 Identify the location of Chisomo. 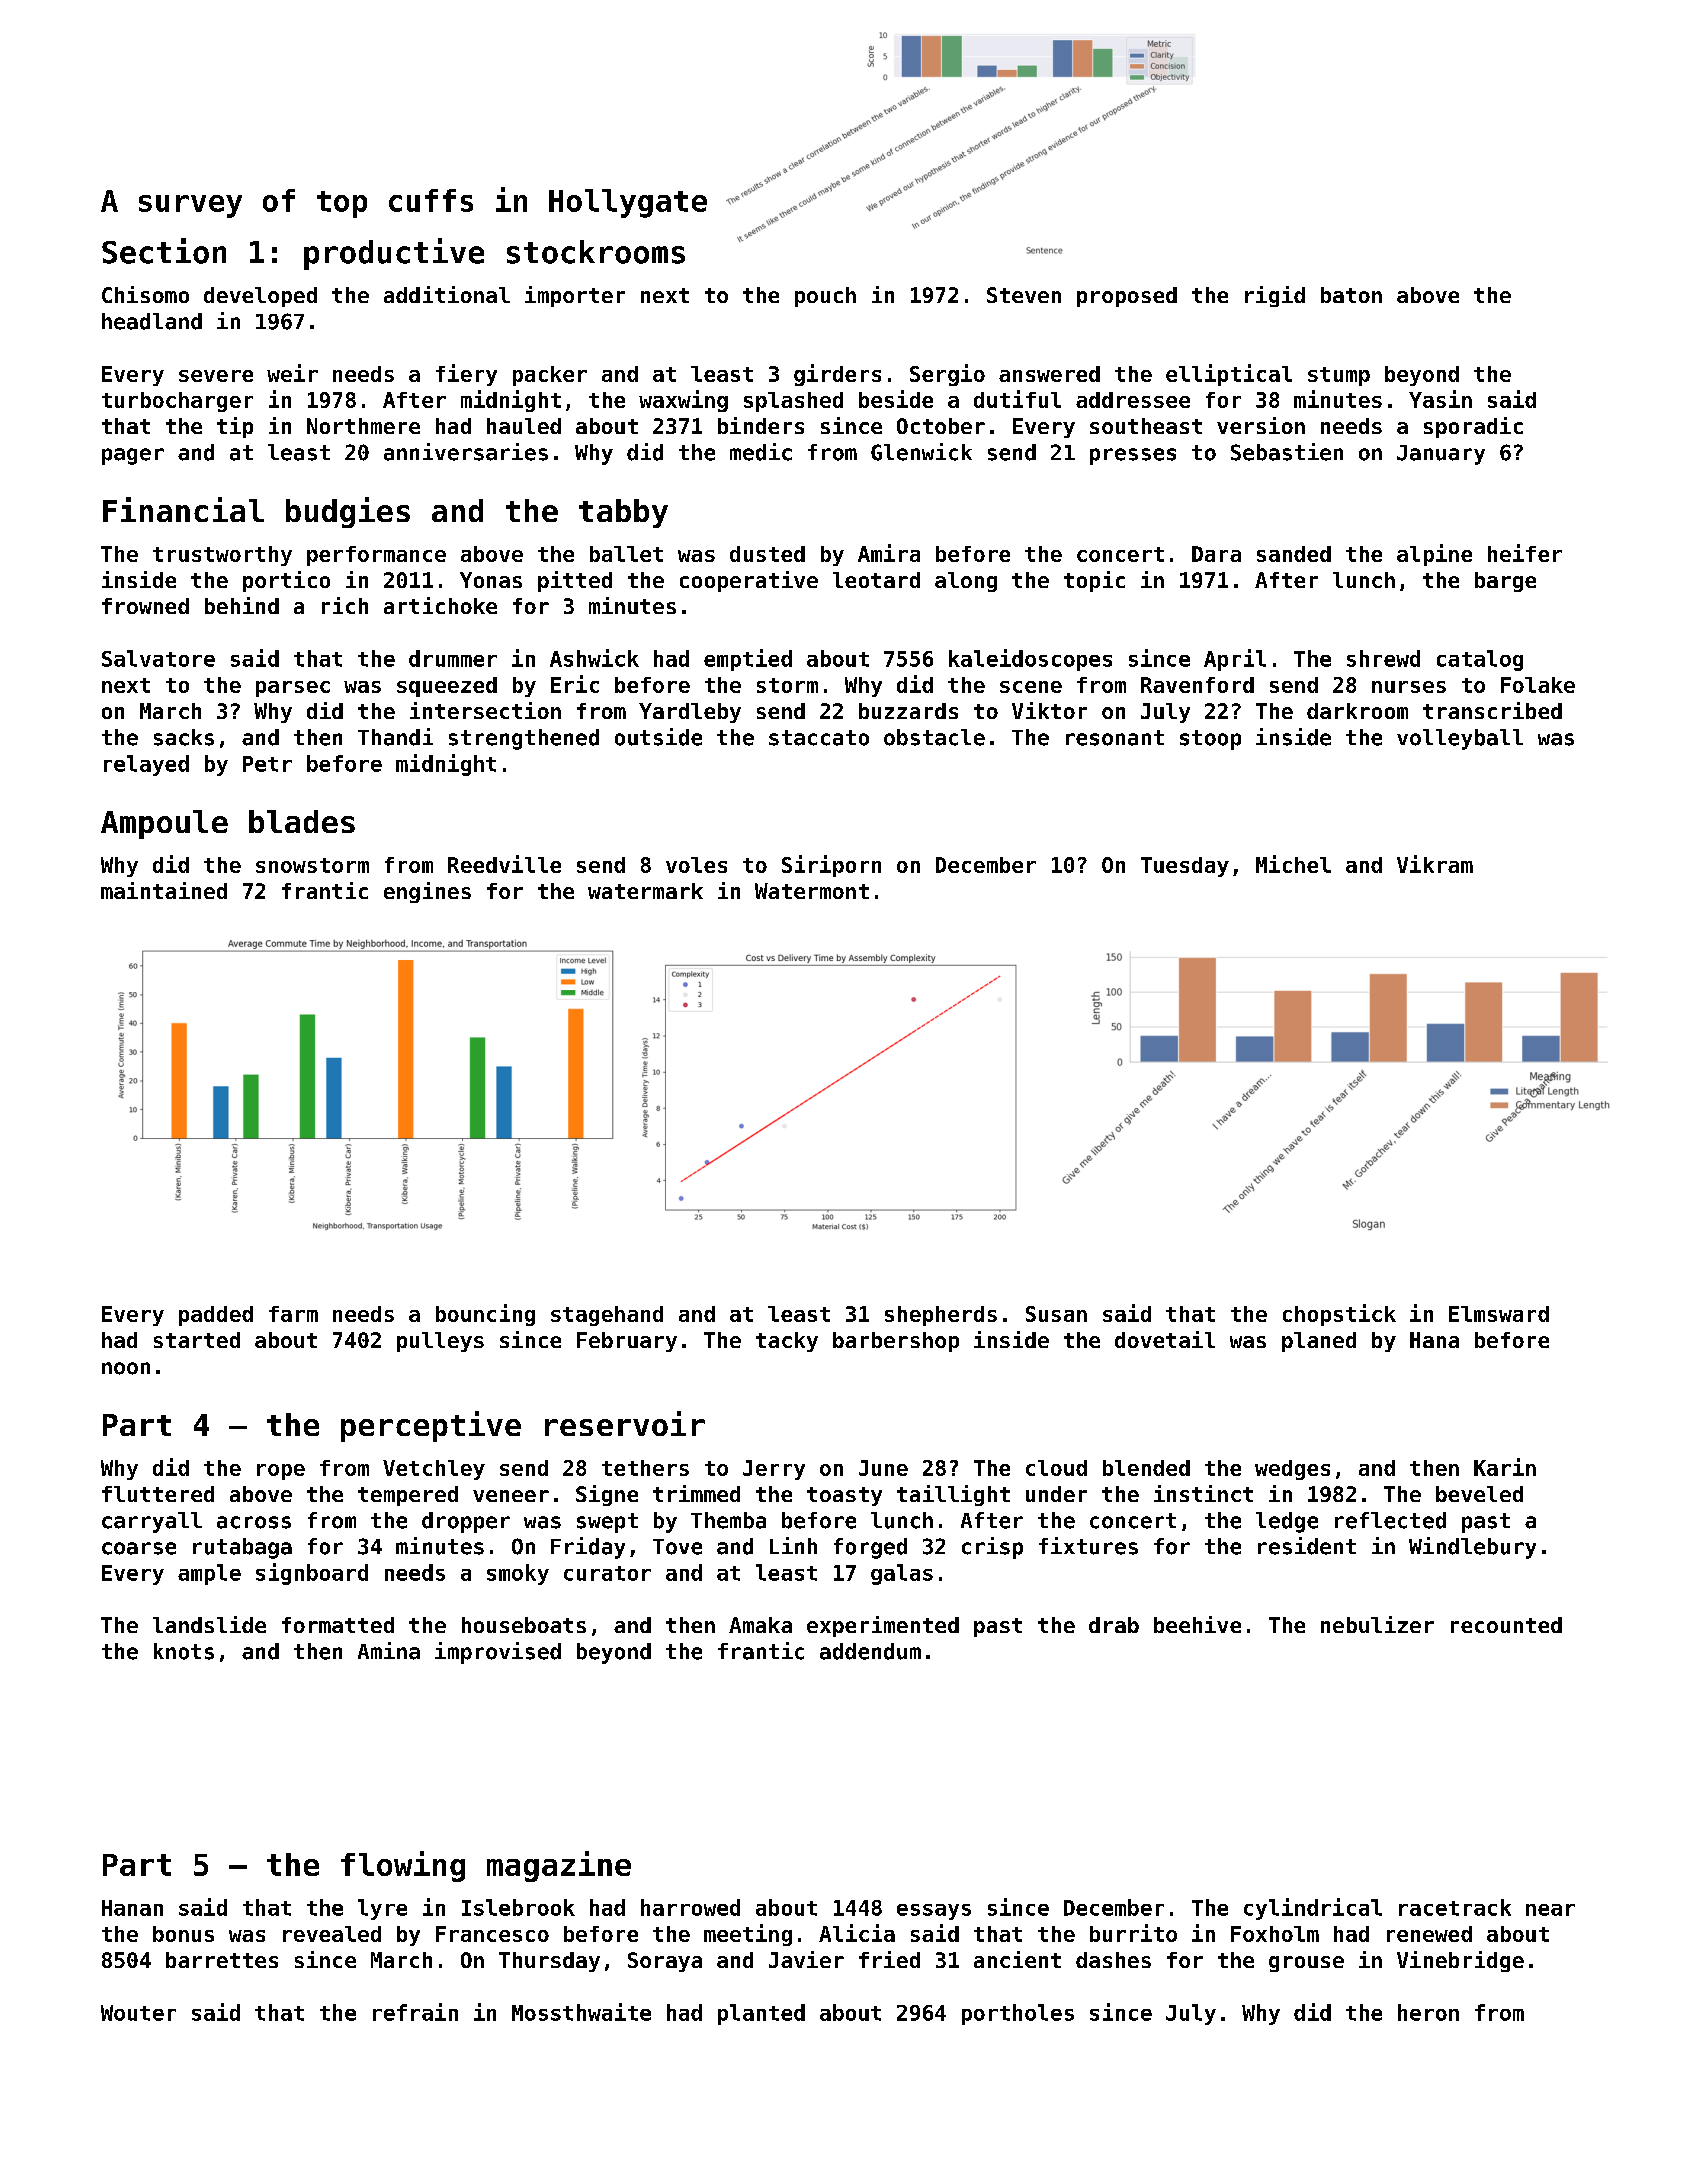
(145, 294).
